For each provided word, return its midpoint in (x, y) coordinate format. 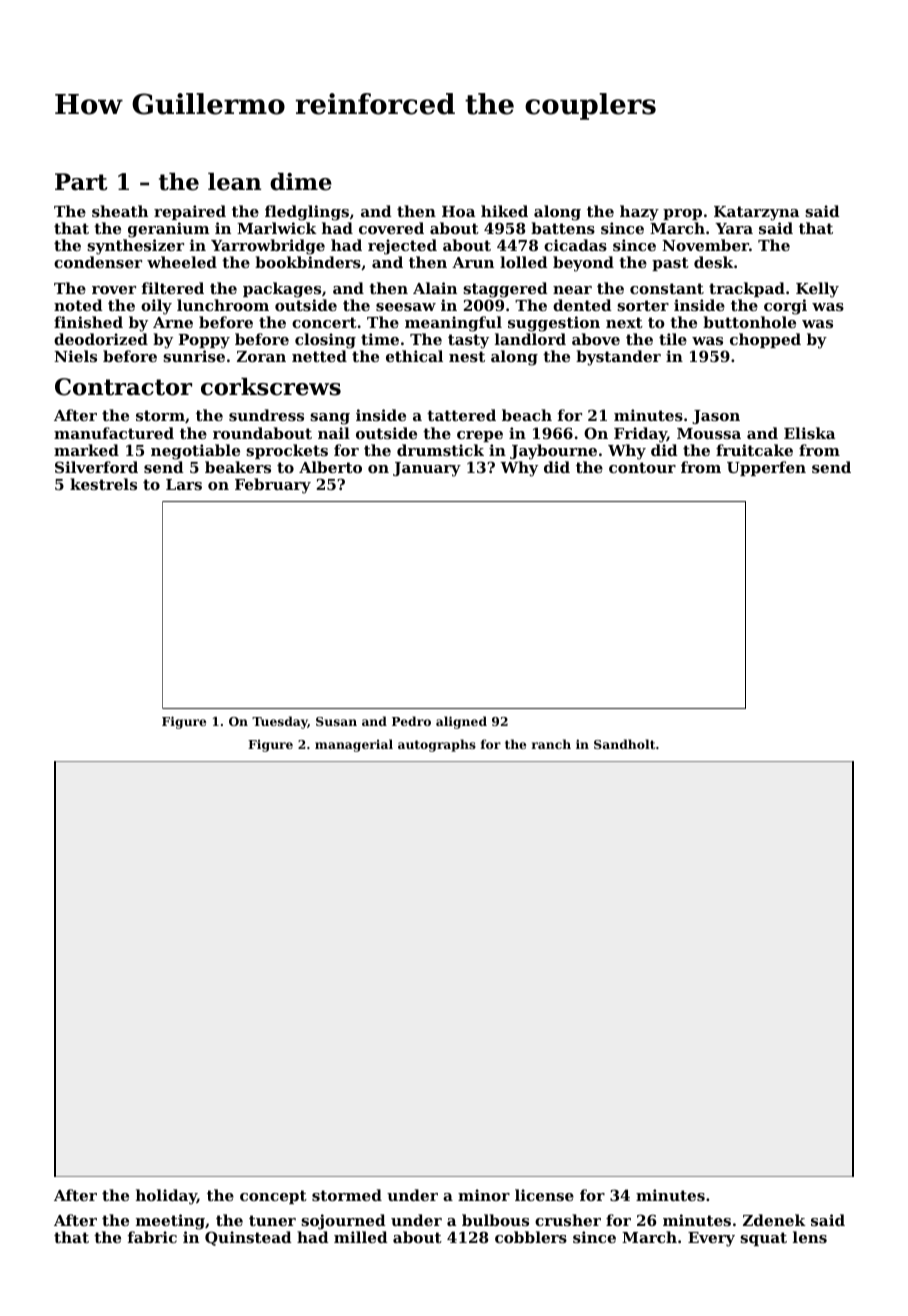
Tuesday (280, 722)
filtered (172, 288)
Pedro (411, 721)
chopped (765, 340)
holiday (166, 1197)
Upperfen (766, 468)
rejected (402, 247)
